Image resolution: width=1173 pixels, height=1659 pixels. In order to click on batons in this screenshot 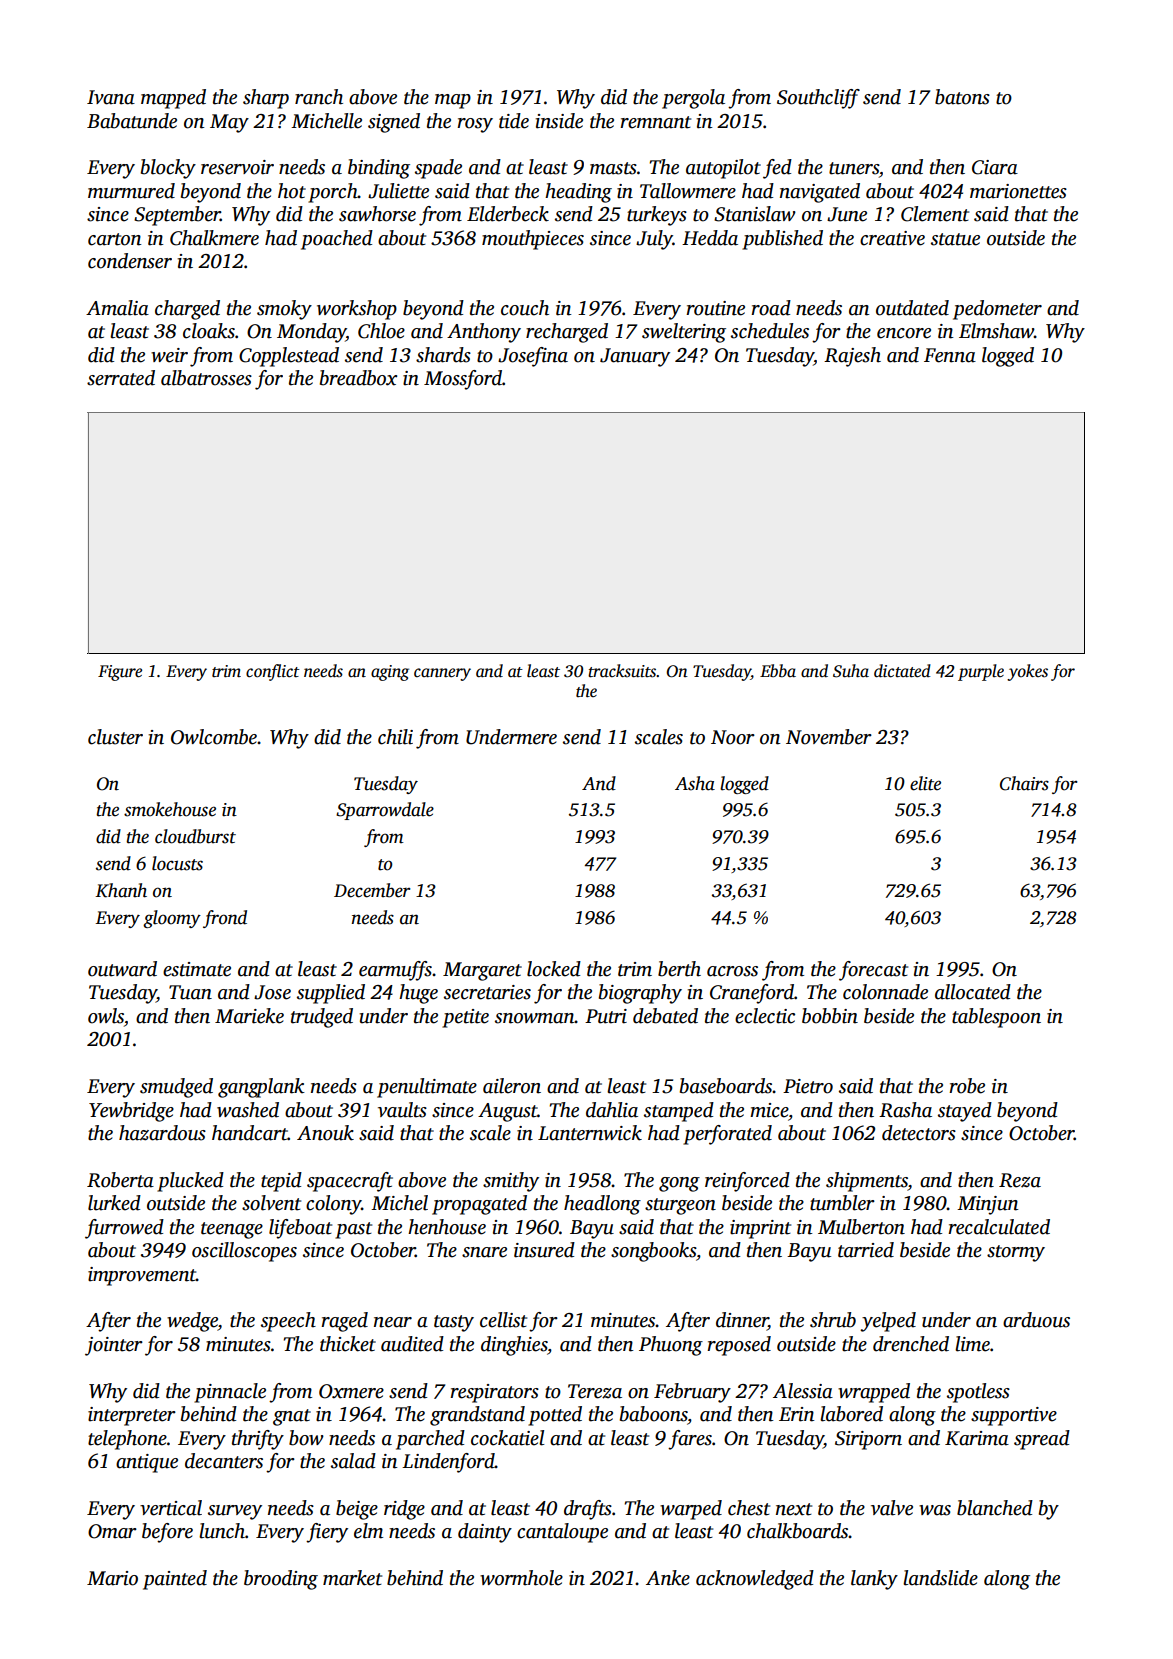, I will do `click(962, 97)`.
